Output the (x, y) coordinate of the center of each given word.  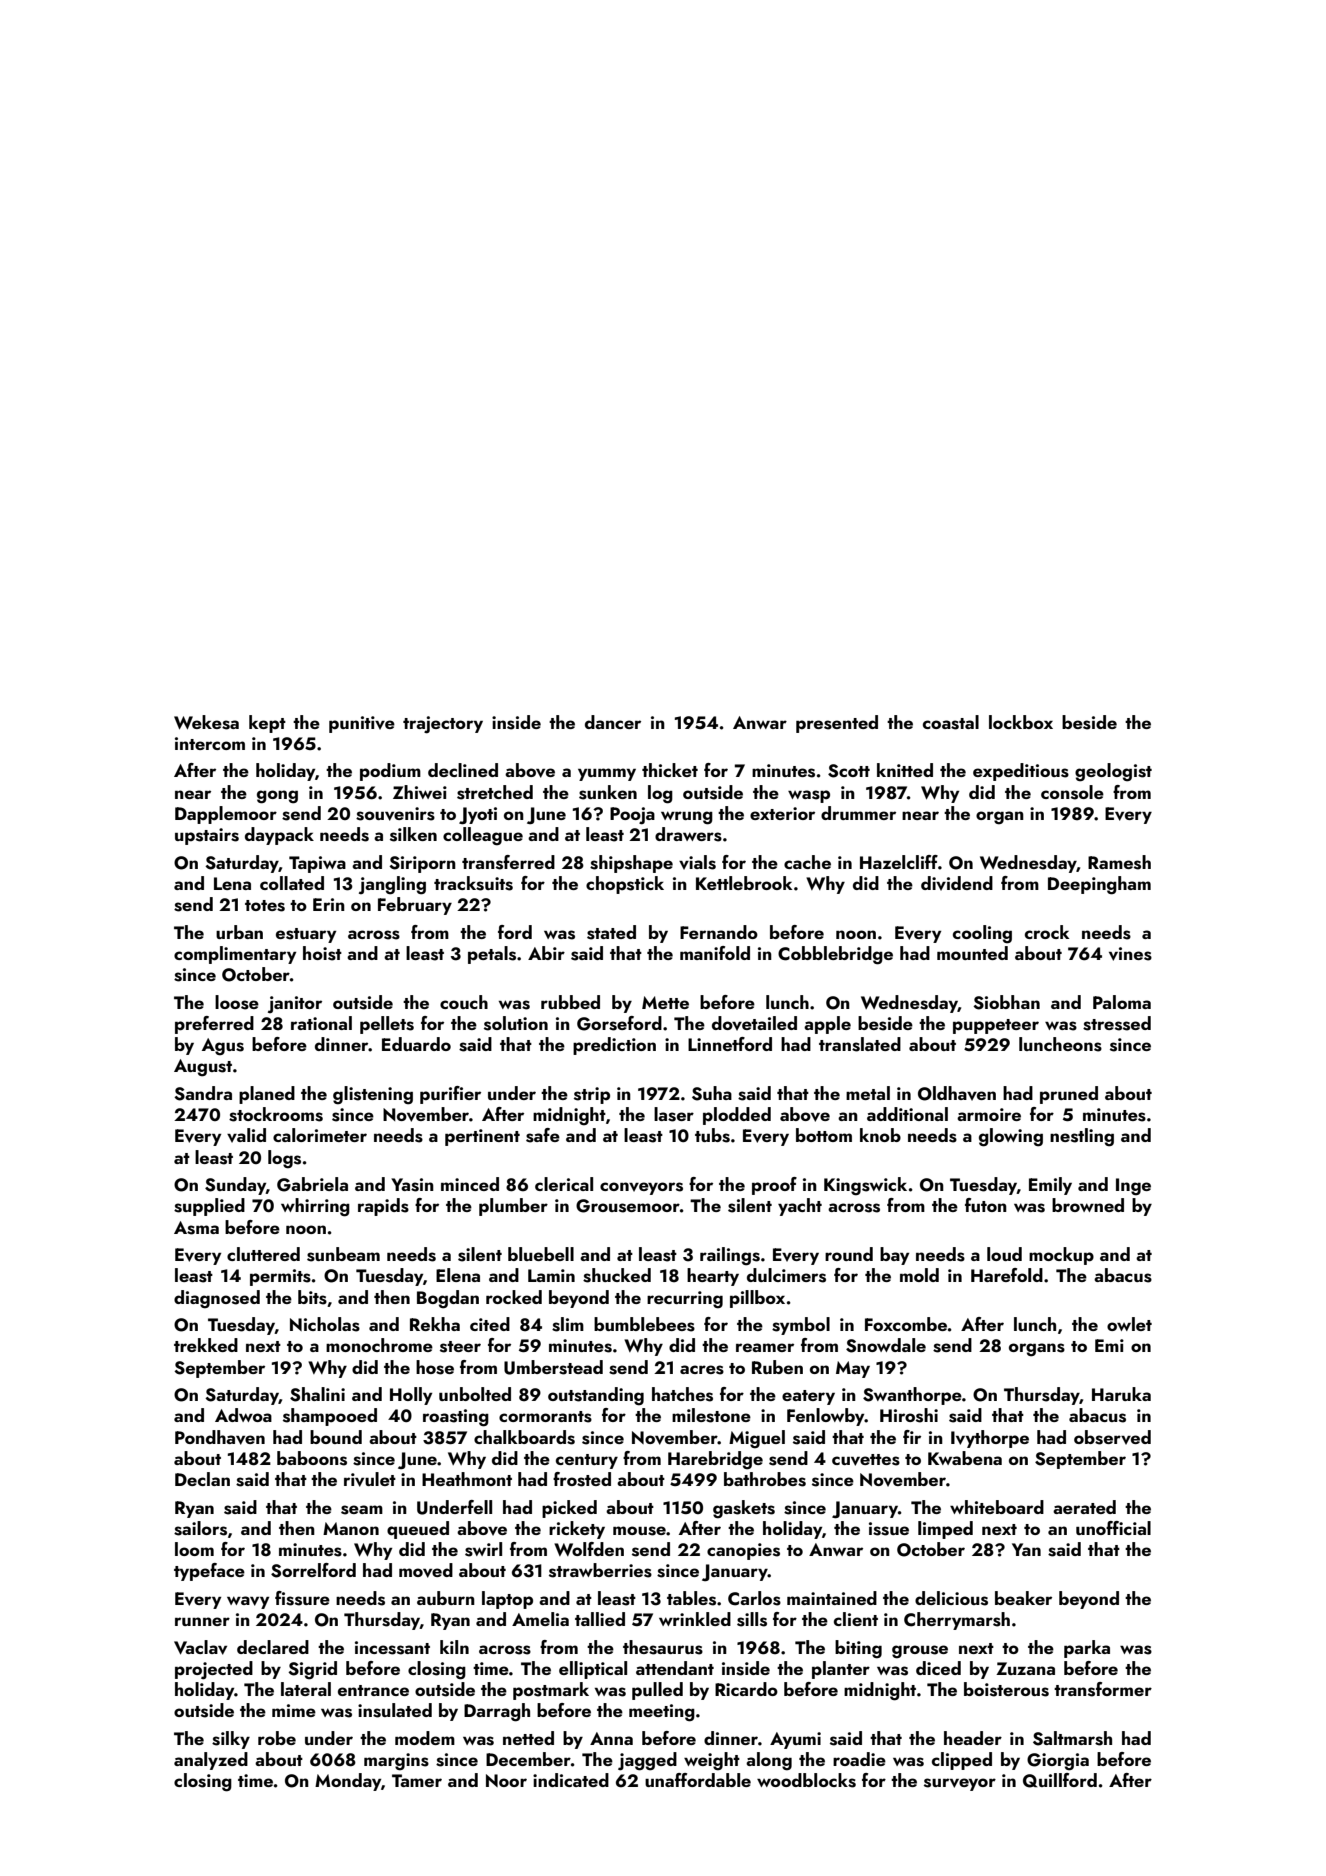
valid (246, 1135)
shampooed (330, 1417)
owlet (1129, 1324)
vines (1130, 954)
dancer (613, 722)
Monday (348, 1782)
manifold (715, 953)
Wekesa (206, 722)
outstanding (596, 1396)
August (203, 1068)
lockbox (1021, 722)
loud (1004, 1254)
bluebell (541, 1254)
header (973, 1738)
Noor (506, 1780)
